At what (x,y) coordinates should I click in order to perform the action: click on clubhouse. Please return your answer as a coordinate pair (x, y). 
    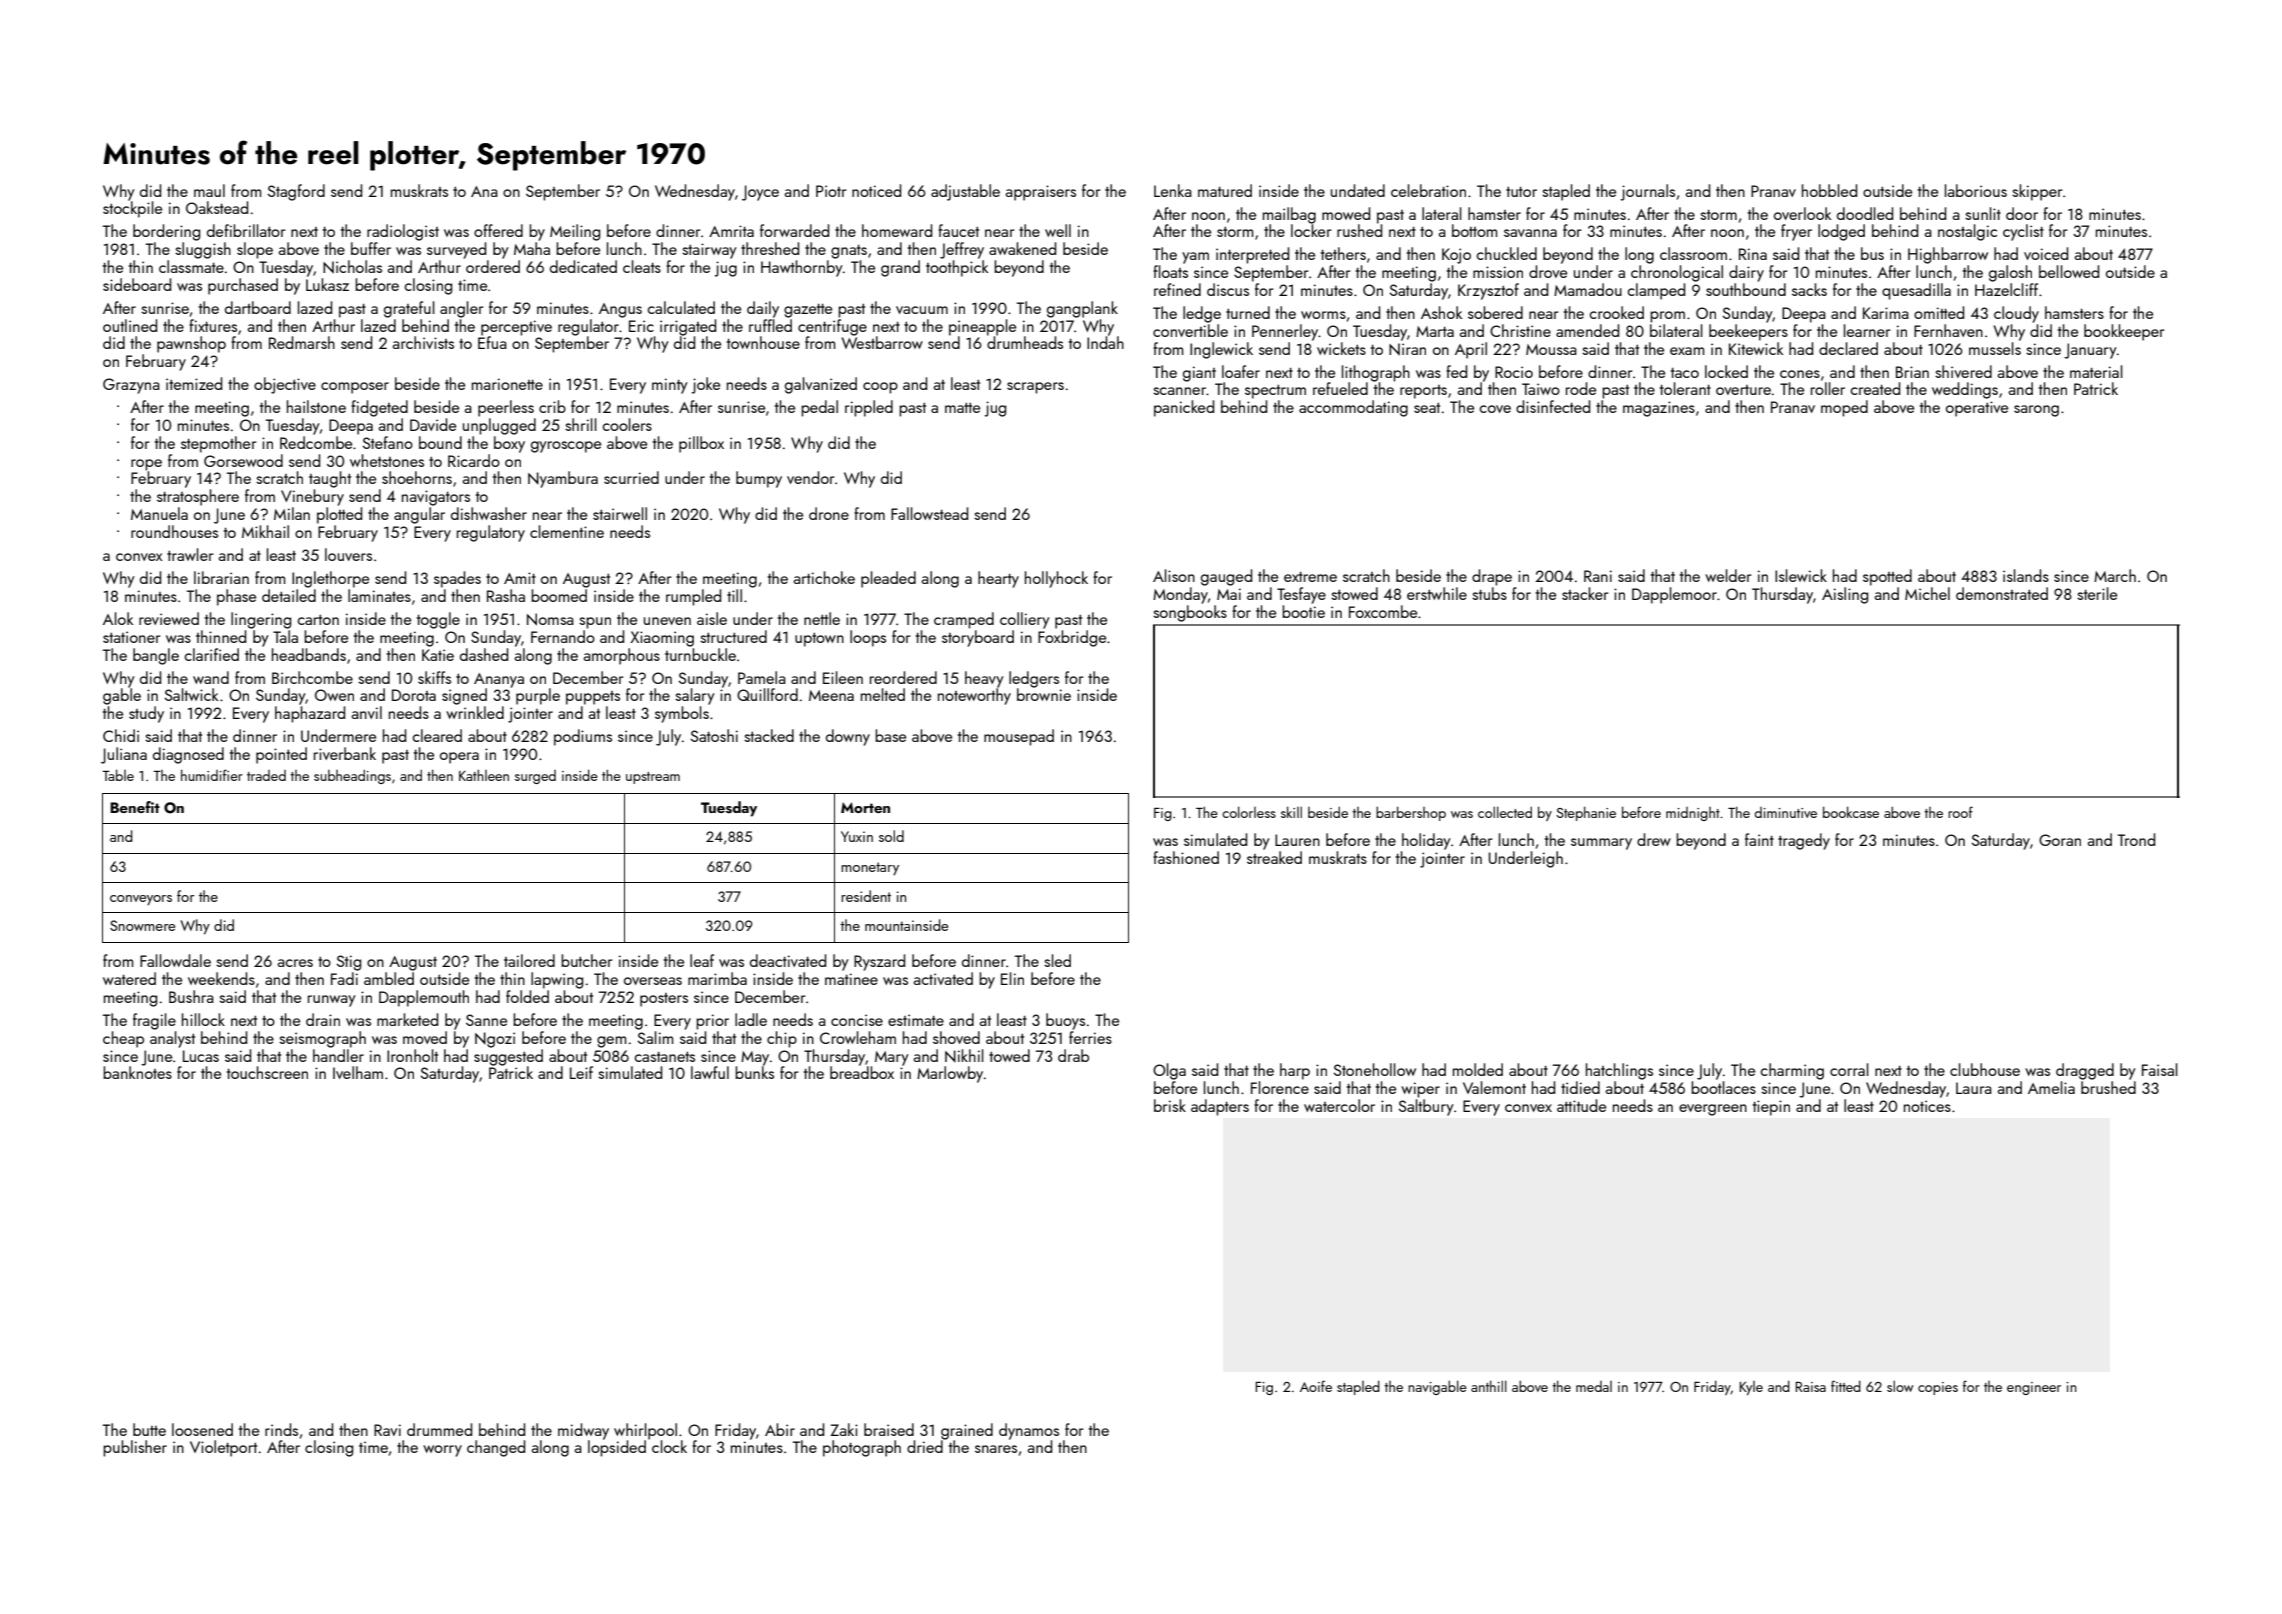
    Looking at the image, I should click on (1985, 1069).
